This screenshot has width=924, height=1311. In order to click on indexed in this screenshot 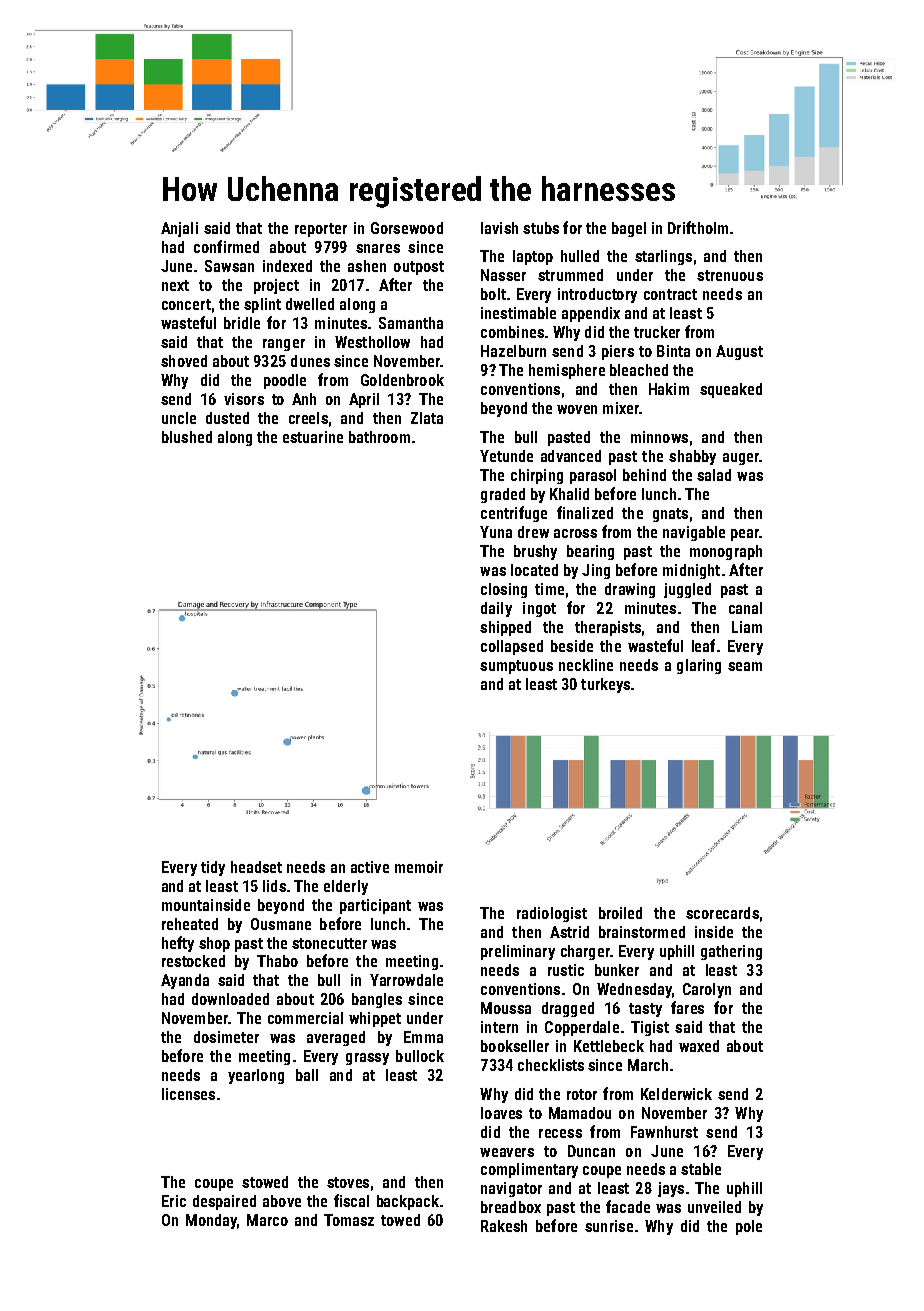, I will do `click(287, 266)`.
